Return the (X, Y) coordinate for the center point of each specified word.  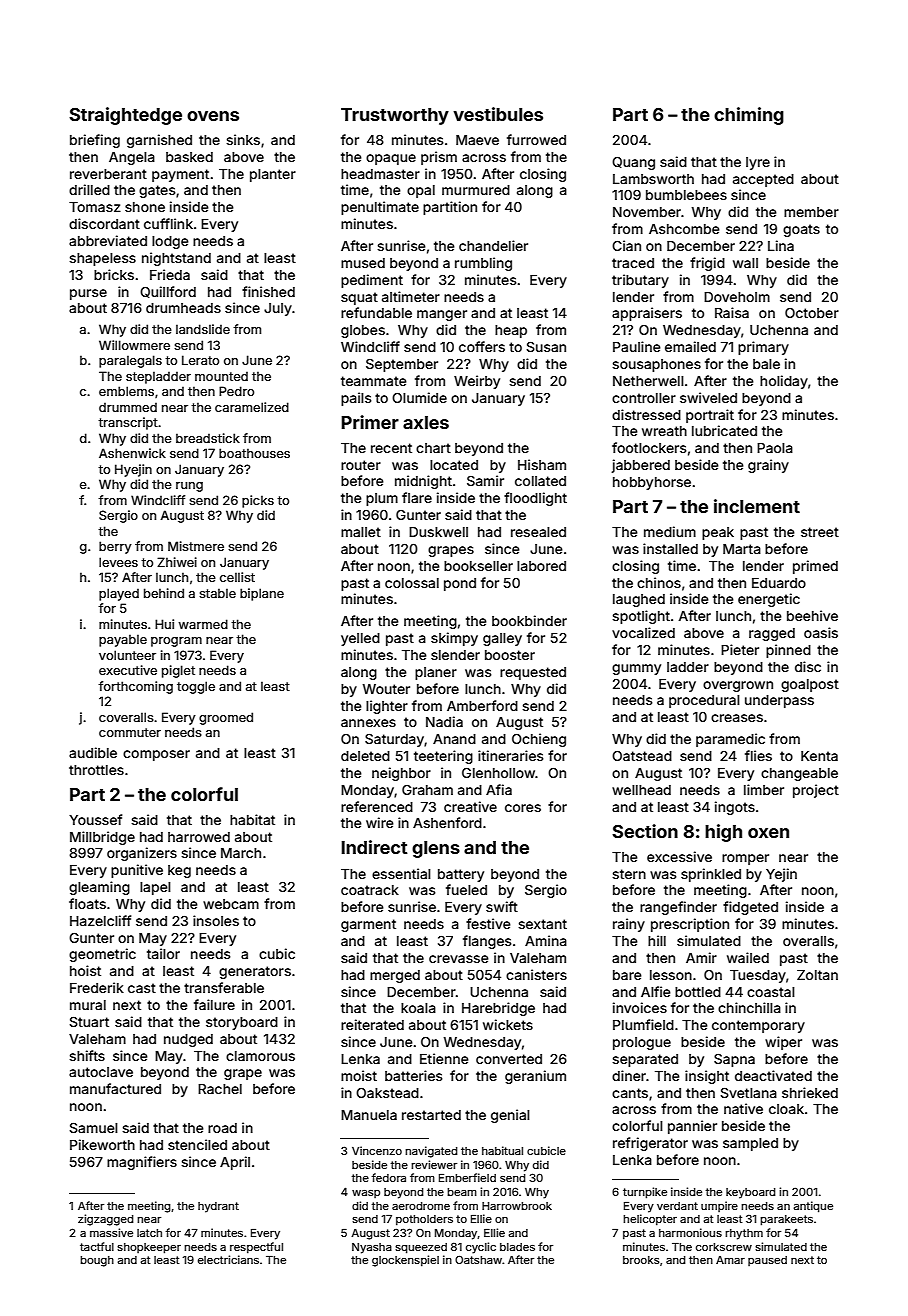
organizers (142, 854)
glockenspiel (405, 1261)
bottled (698, 992)
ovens (213, 116)
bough (97, 1261)
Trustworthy (395, 116)
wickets (508, 1024)
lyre (758, 163)
